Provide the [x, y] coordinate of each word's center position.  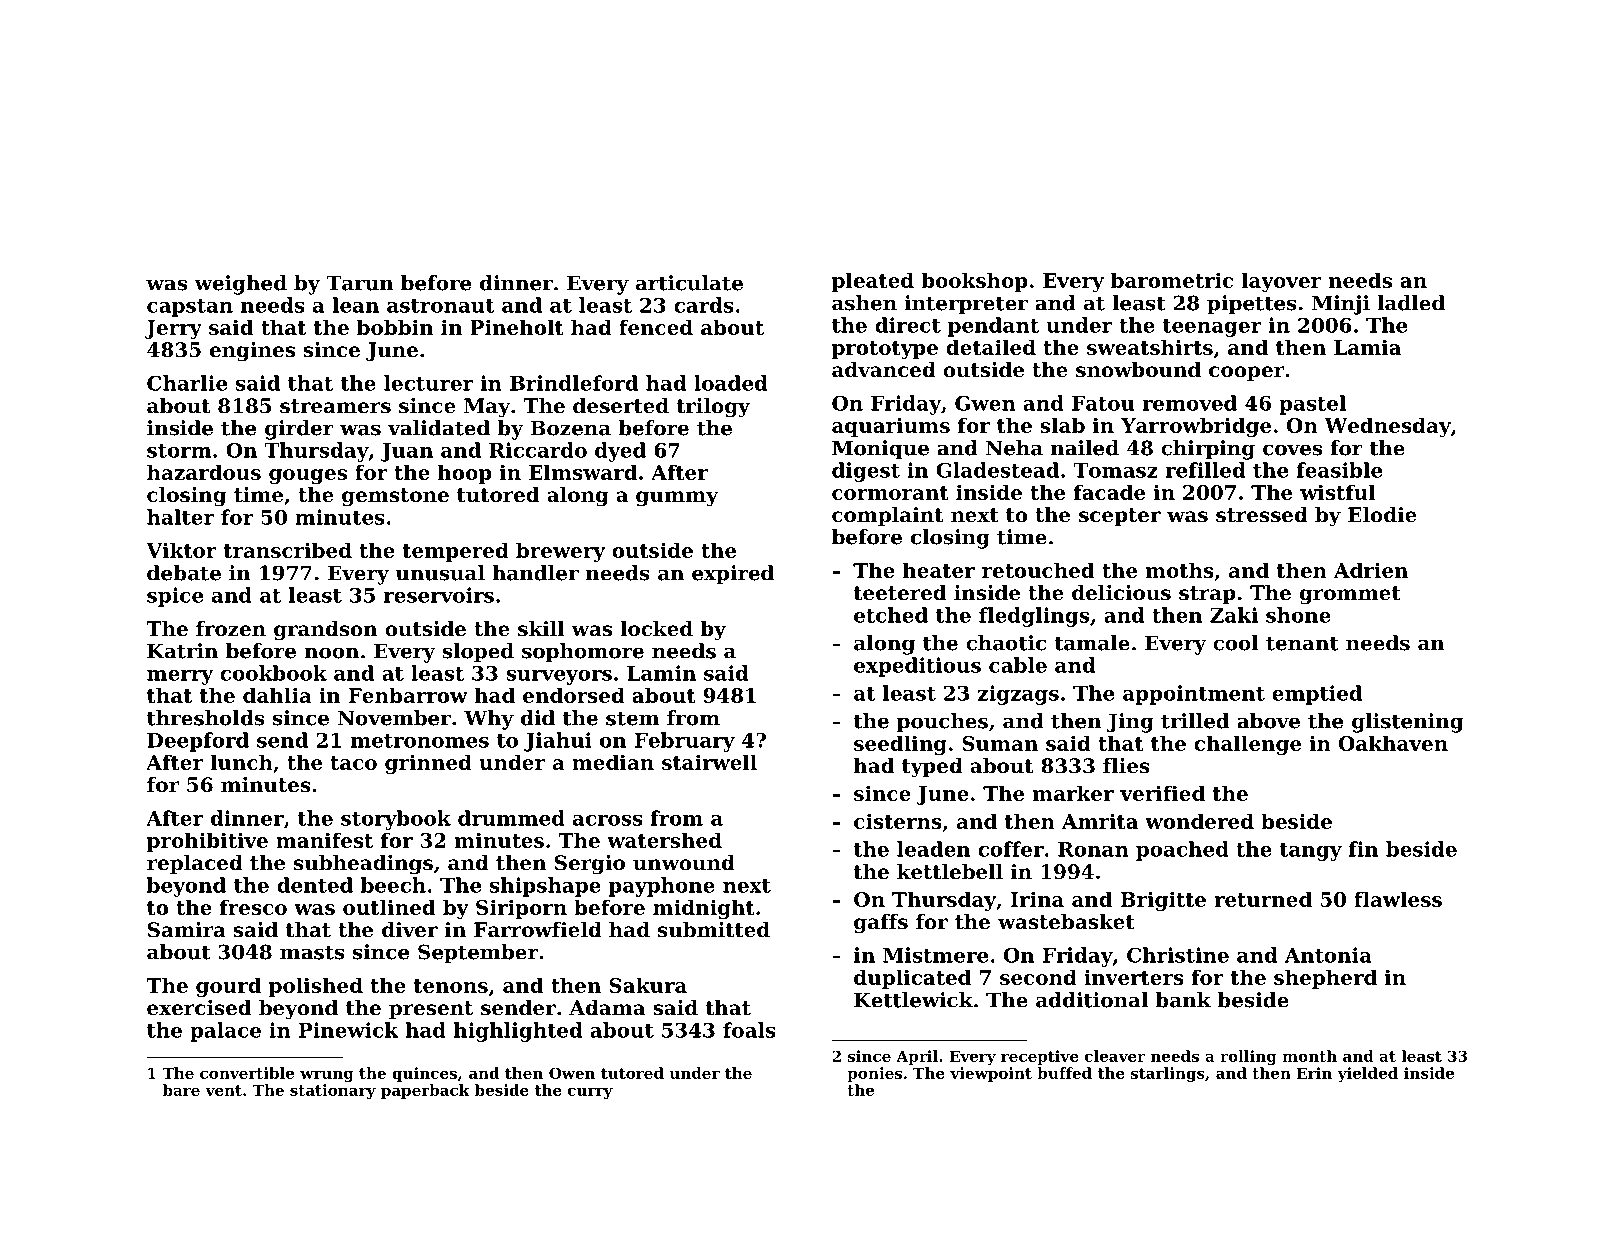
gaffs [881, 924]
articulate [689, 283]
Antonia [1328, 955]
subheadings [363, 865]
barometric [1172, 280]
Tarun [360, 283]
